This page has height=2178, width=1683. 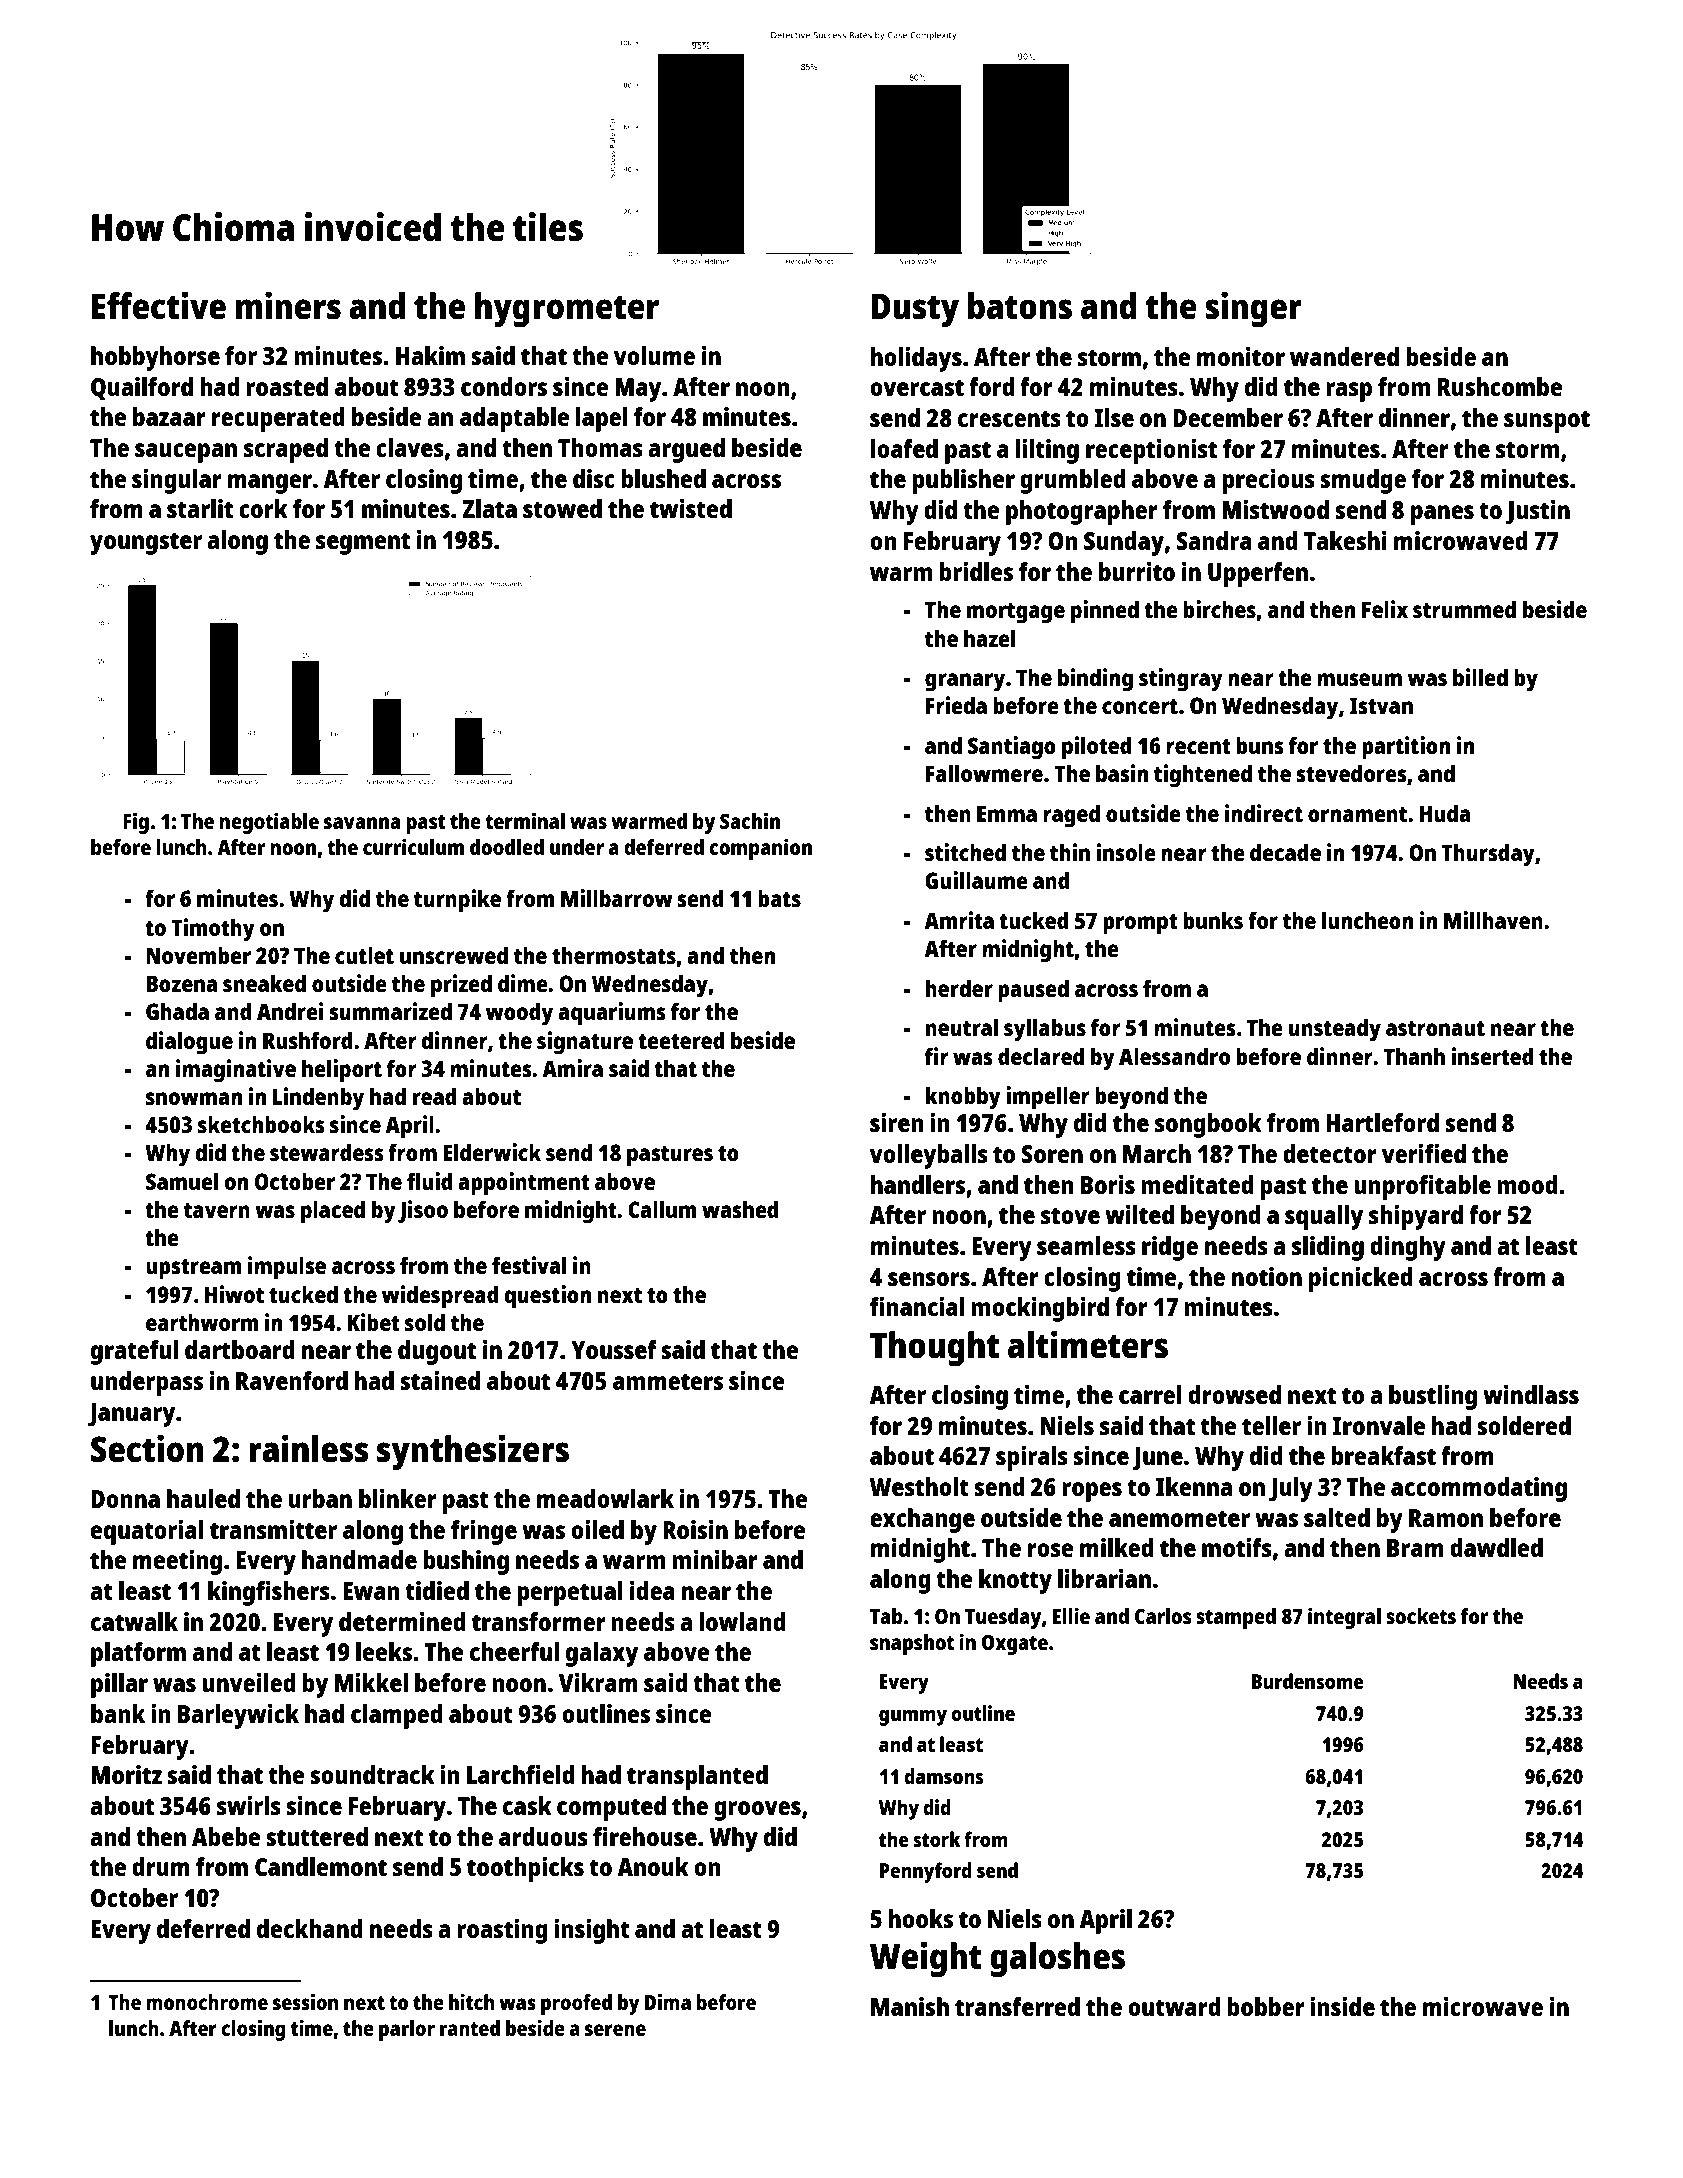 I want to click on Sachin, so click(x=750, y=820).
